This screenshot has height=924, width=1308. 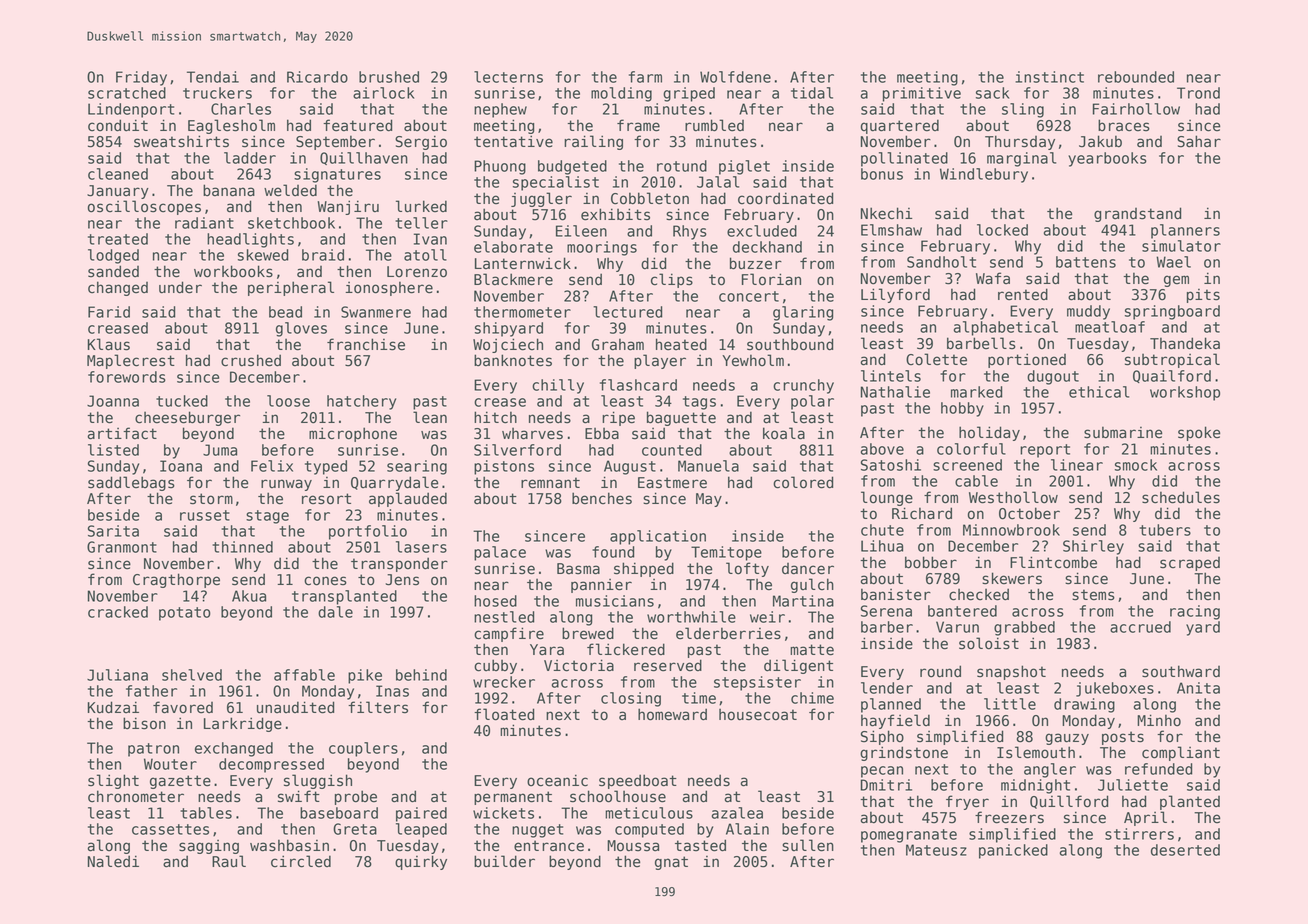 What do you see at coordinates (504, 714) in the screenshot?
I see `floated` at bounding box center [504, 714].
